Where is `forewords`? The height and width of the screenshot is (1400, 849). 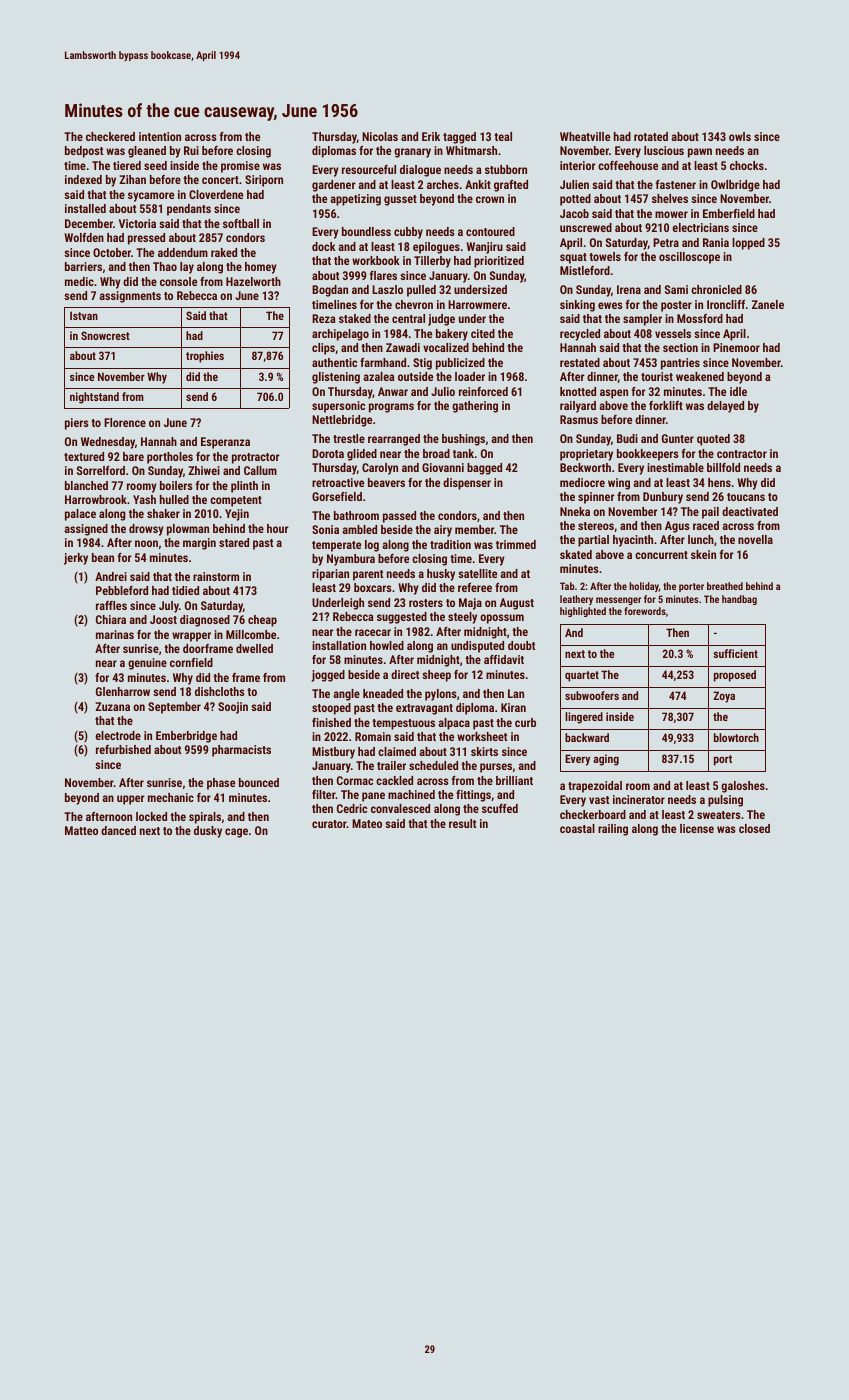
forewords is located at coordinates (645, 611).
